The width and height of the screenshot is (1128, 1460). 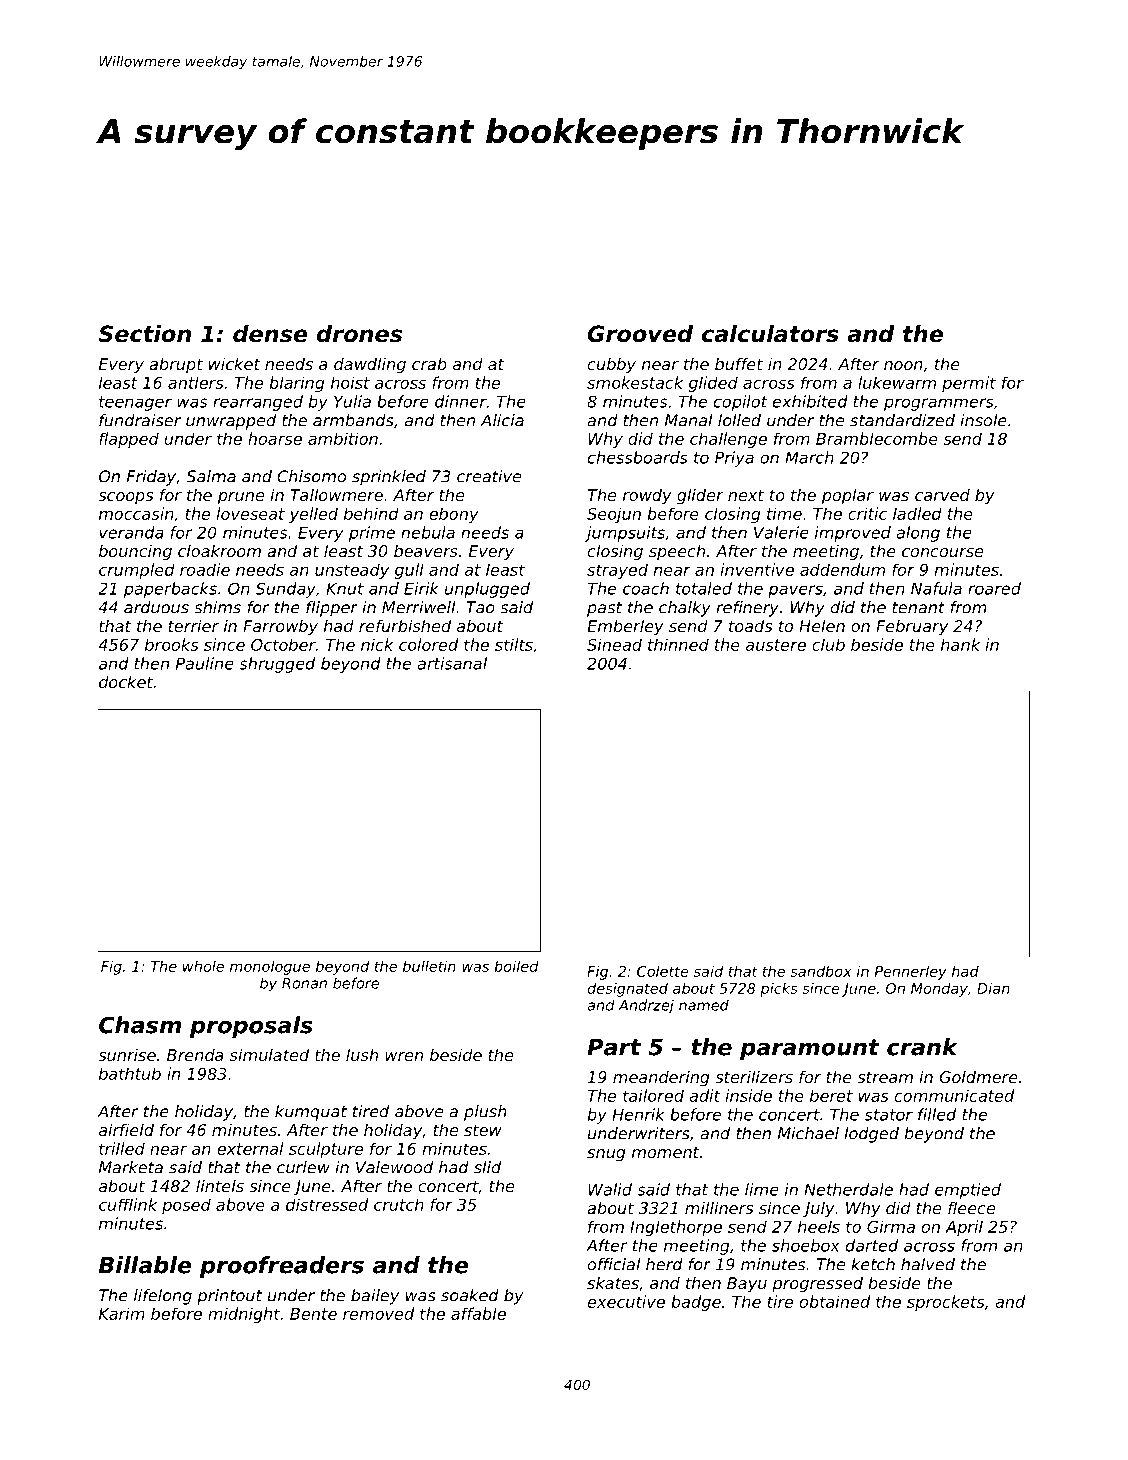 I want to click on noon, so click(x=903, y=365).
